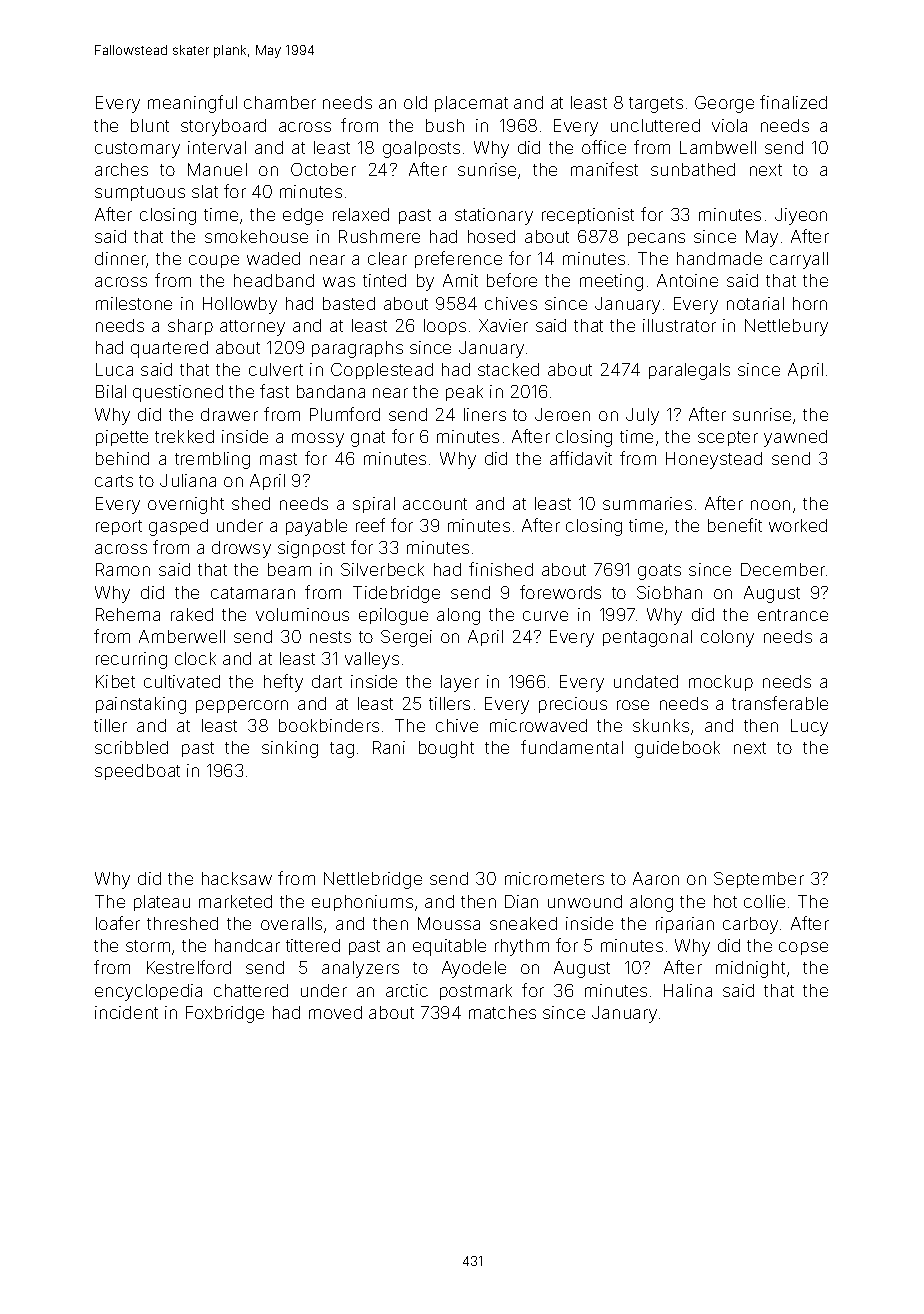 Image resolution: width=924 pixels, height=1314 pixels. Describe the element at coordinates (278, 459) in the page. I see `mast` at that location.
